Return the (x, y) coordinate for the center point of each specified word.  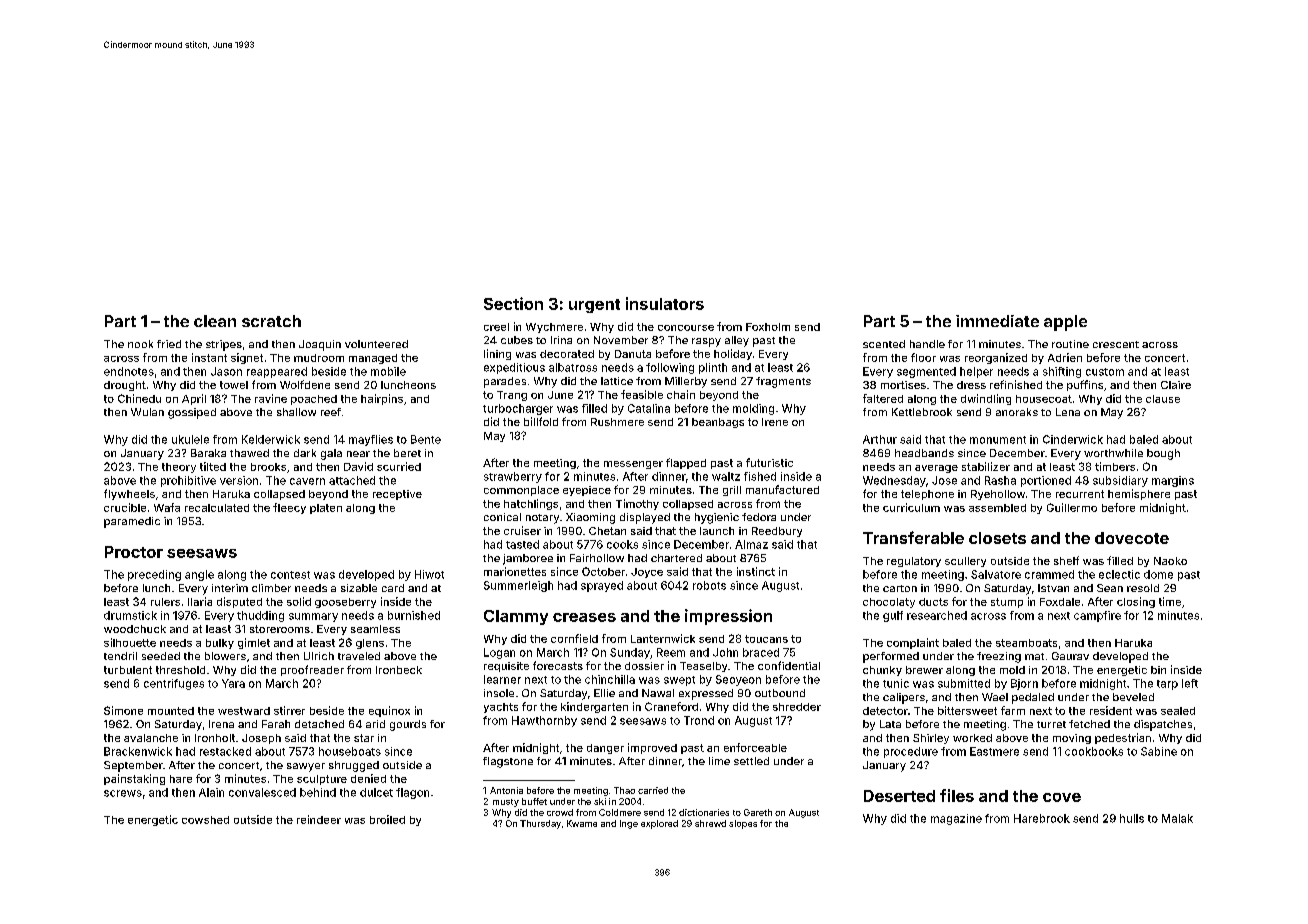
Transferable (913, 537)
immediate (997, 321)
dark (305, 453)
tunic (896, 683)
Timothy (637, 504)
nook (140, 344)
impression (728, 617)
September (133, 766)
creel (496, 327)
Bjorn (1024, 684)
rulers (165, 602)
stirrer (289, 710)
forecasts (558, 665)
